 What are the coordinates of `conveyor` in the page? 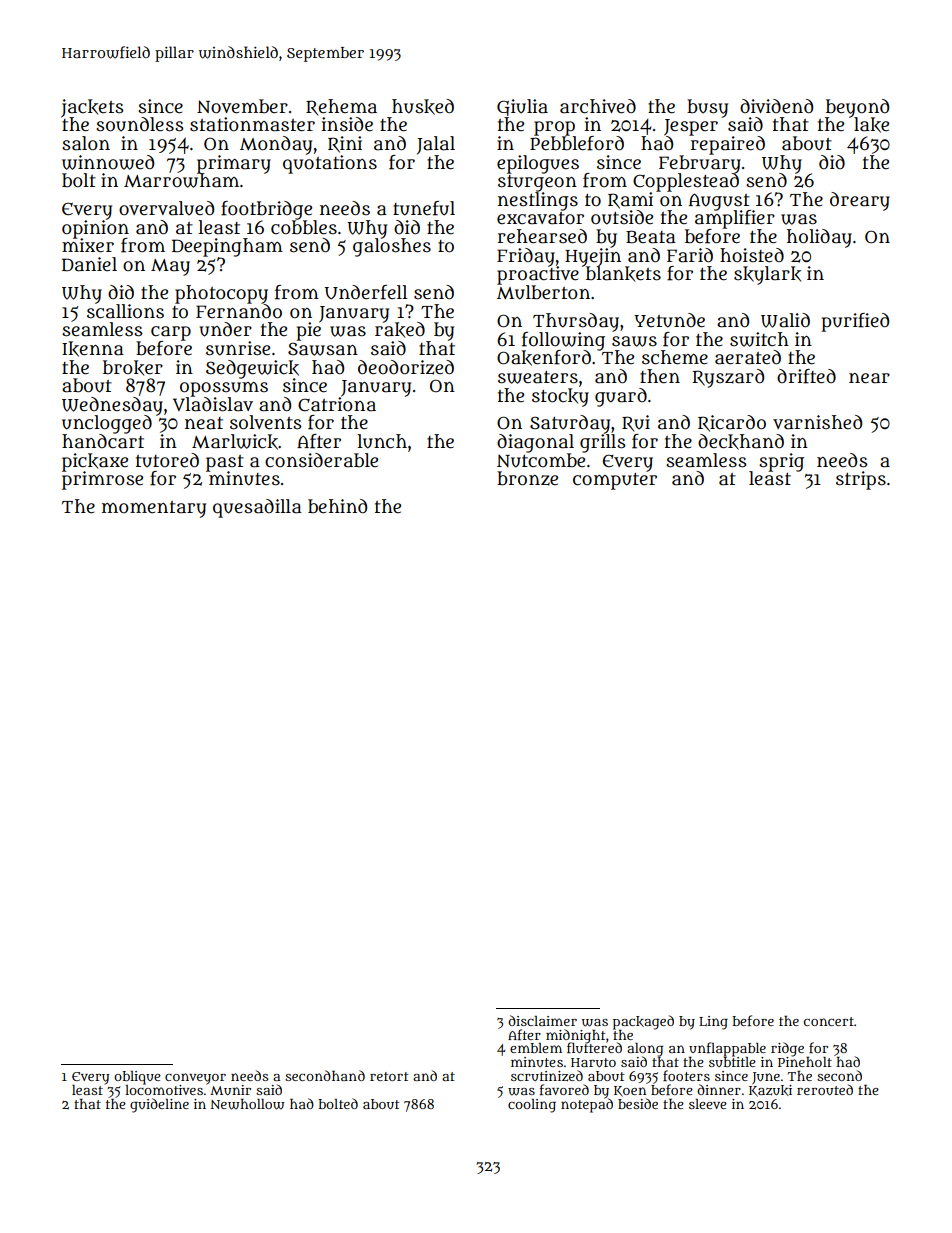 It's located at (195, 1078).
